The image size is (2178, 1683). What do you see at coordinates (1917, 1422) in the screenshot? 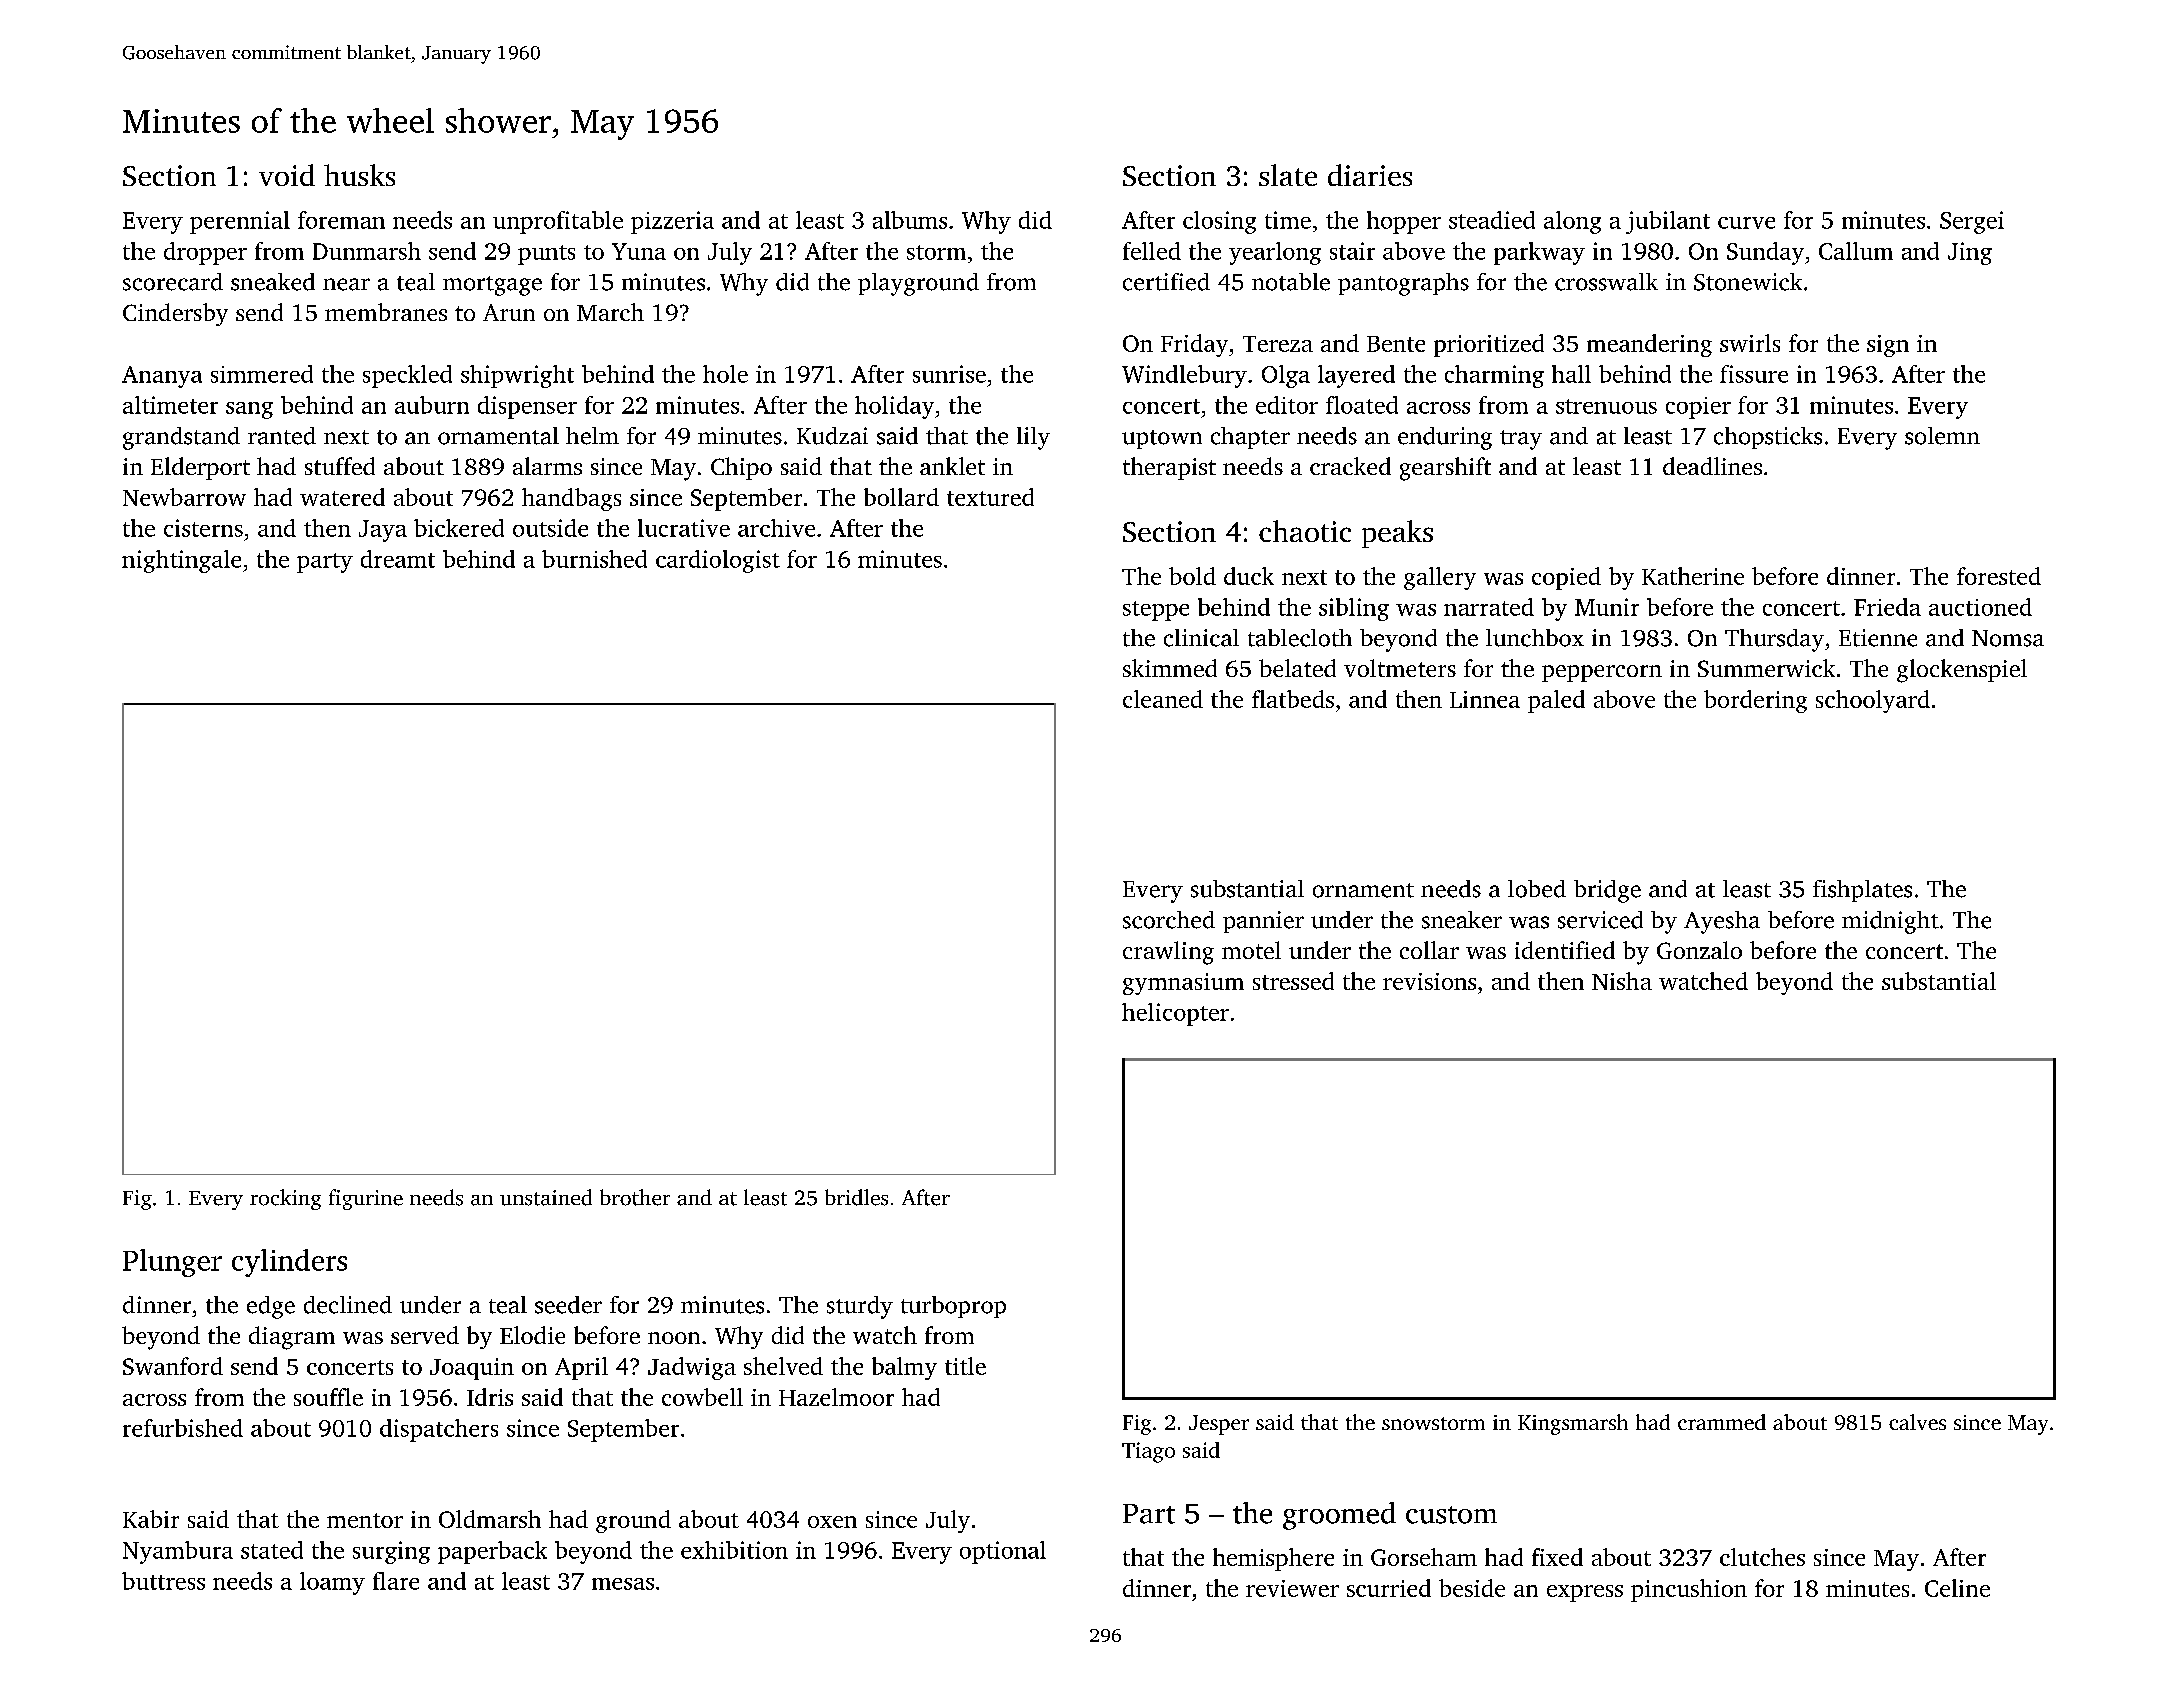
I see `calves` at bounding box center [1917, 1422].
